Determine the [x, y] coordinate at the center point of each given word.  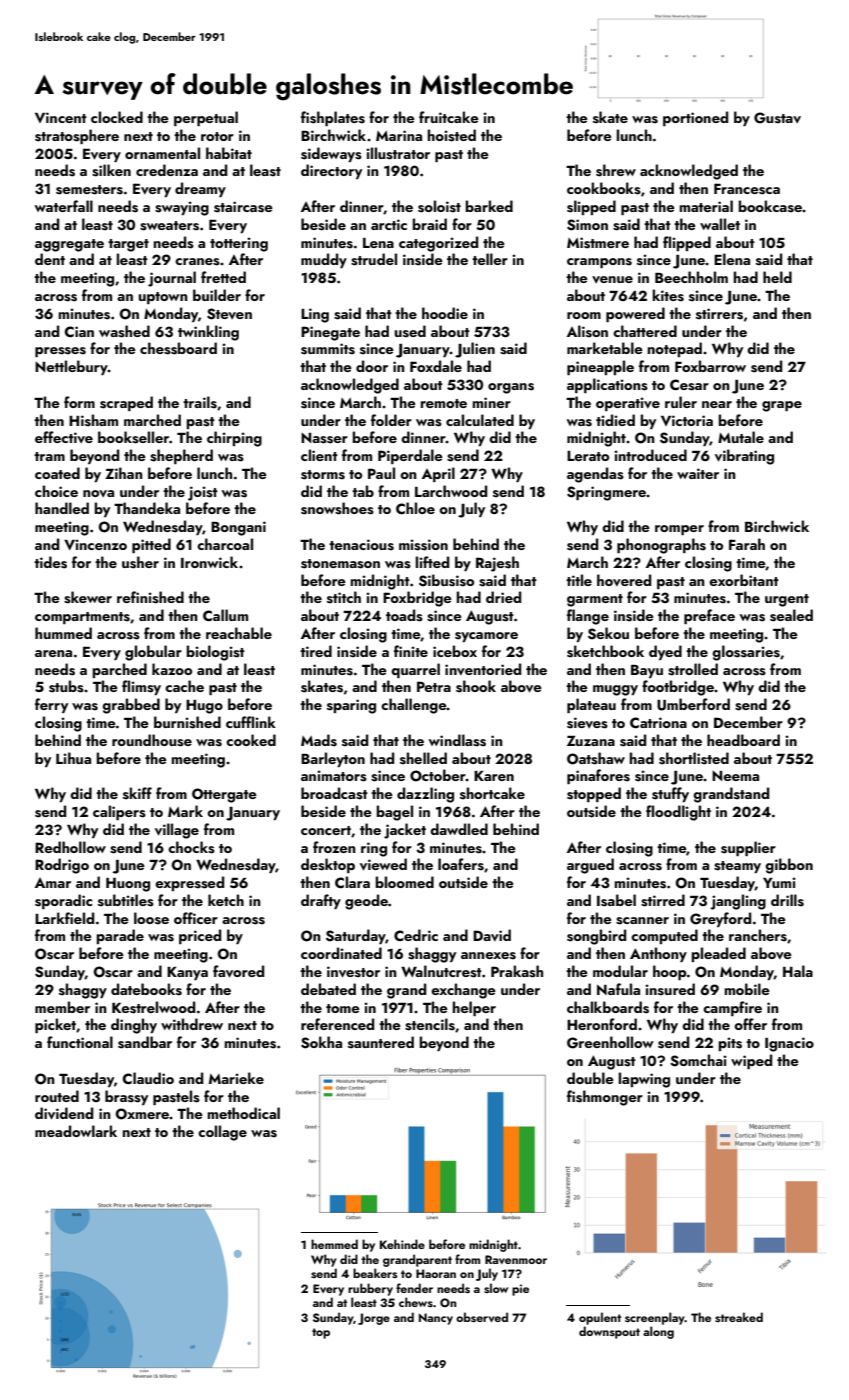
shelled [423, 758]
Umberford [693, 704]
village [177, 831]
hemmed [334, 1244]
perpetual [206, 118]
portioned [695, 118]
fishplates [333, 118]
